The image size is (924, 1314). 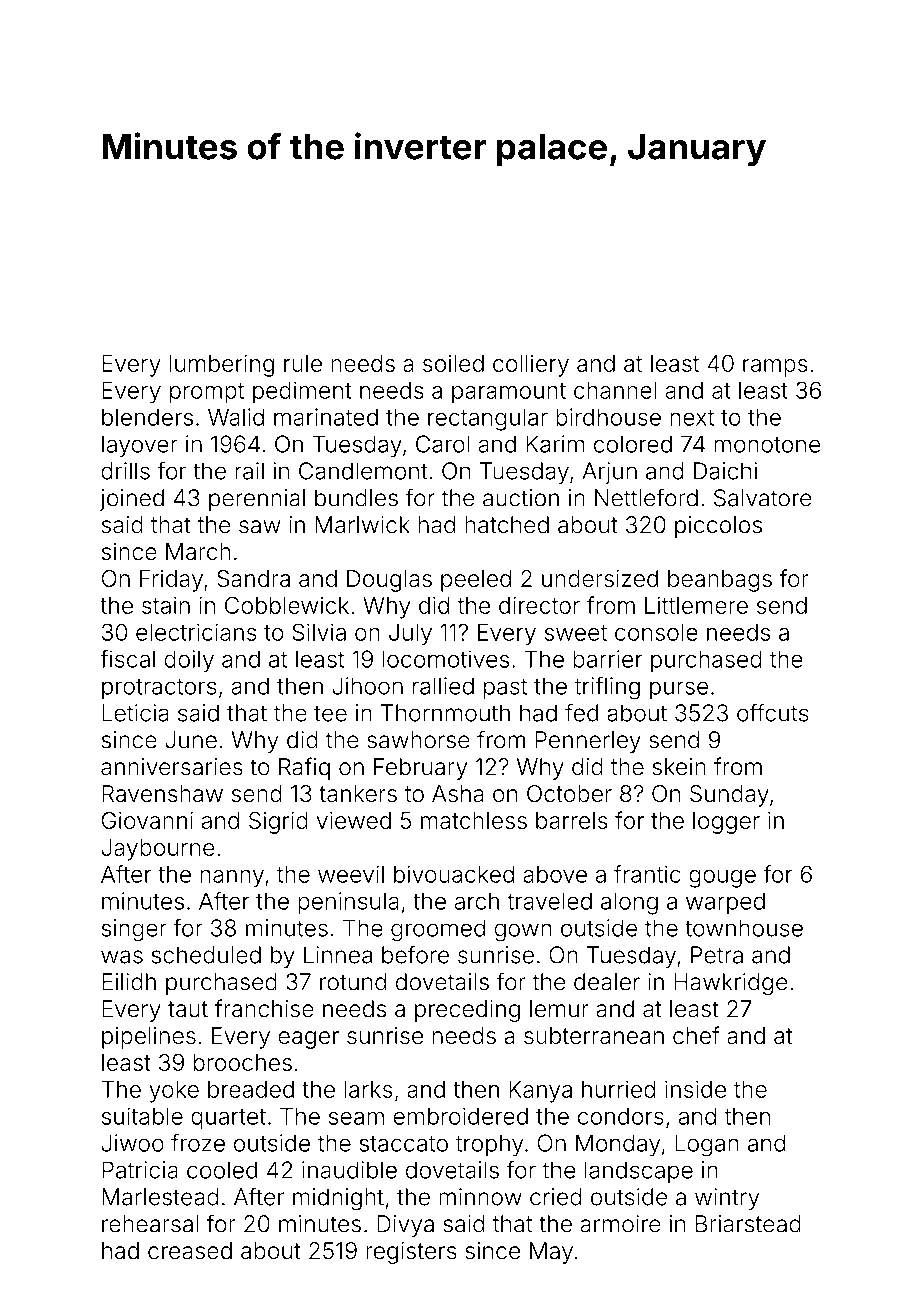 What do you see at coordinates (162, 793) in the image?
I see `Ravenshaw` at bounding box center [162, 793].
